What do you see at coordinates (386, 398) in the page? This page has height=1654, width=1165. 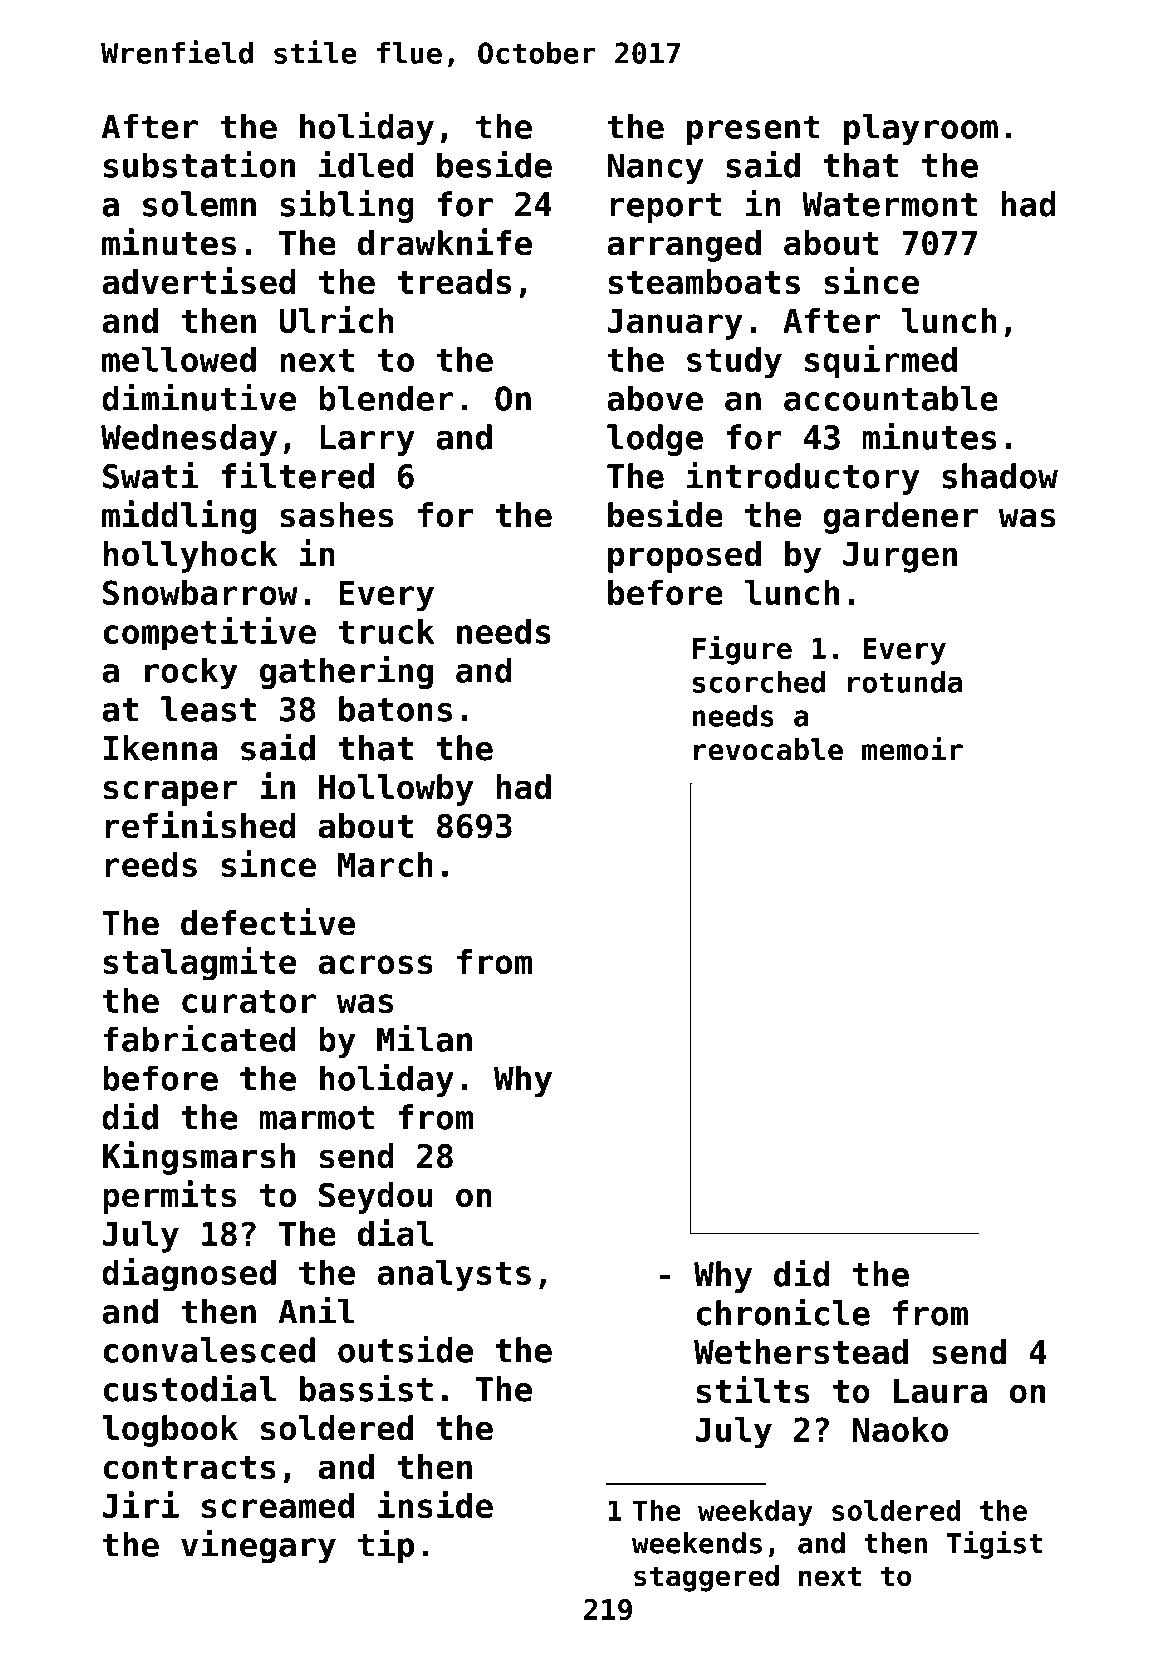 I see `blender` at bounding box center [386, 398].
